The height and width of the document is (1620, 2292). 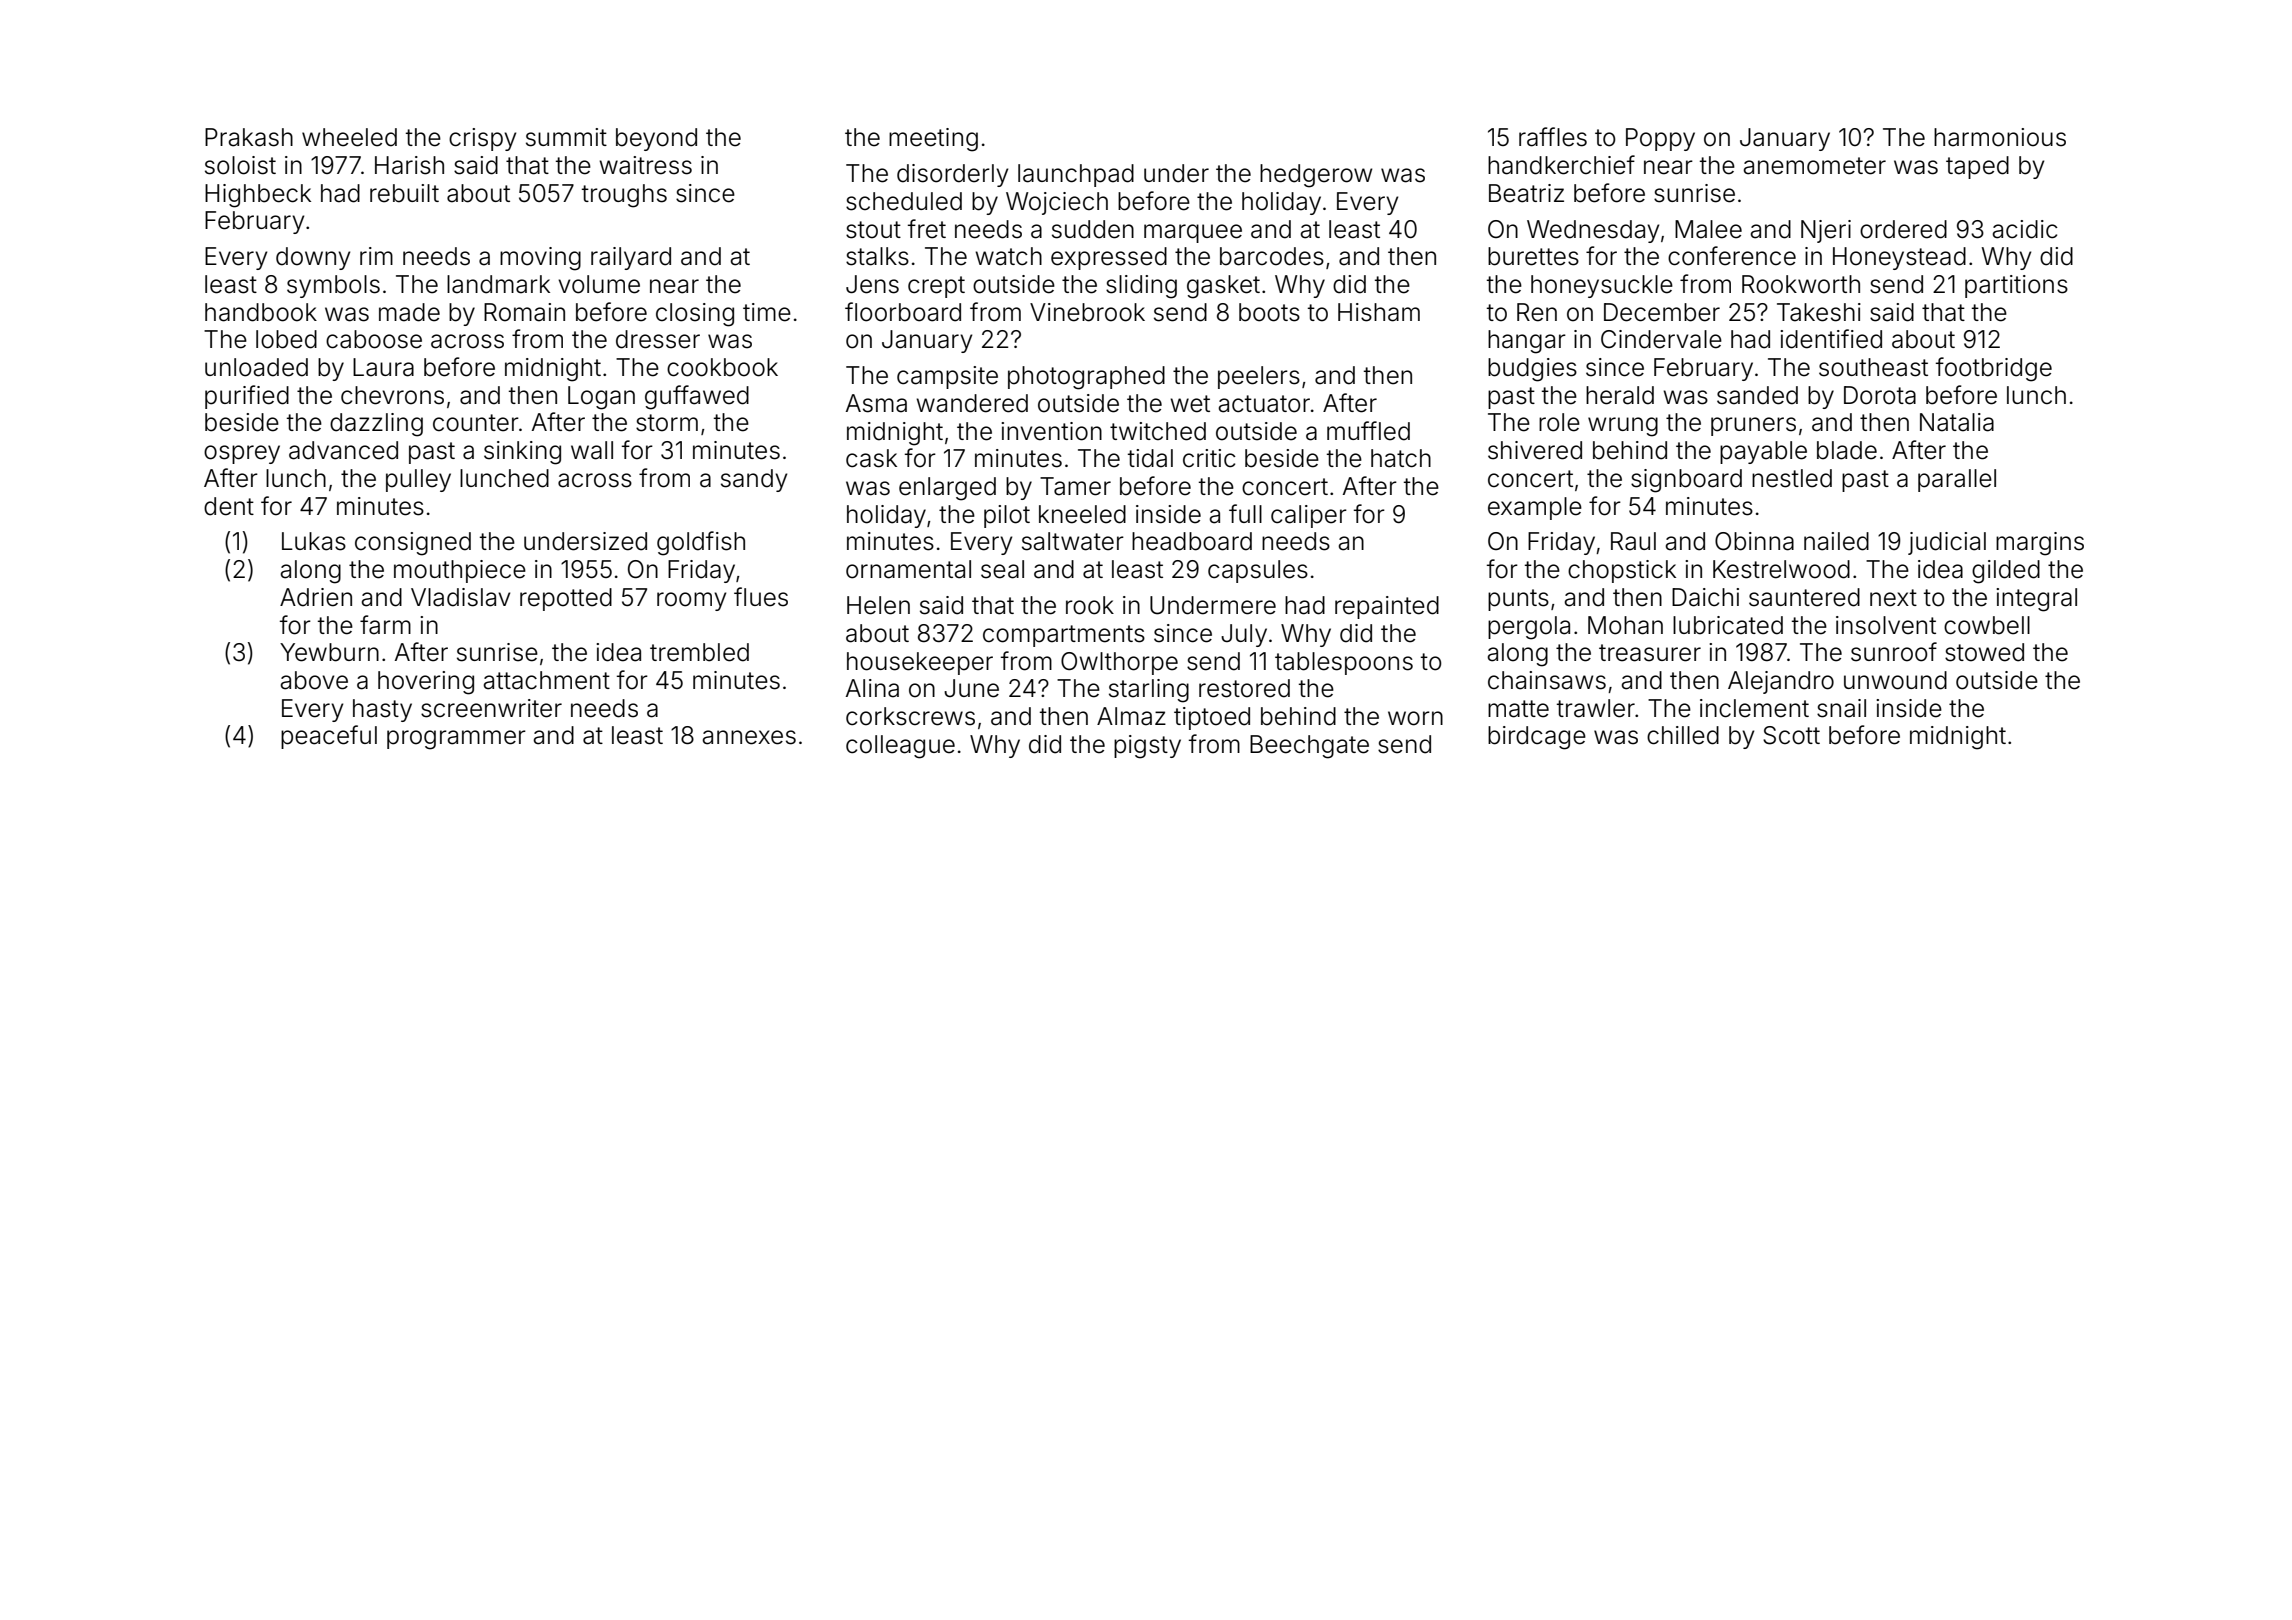 I want to click on farm, so click(x=385, y=625).
